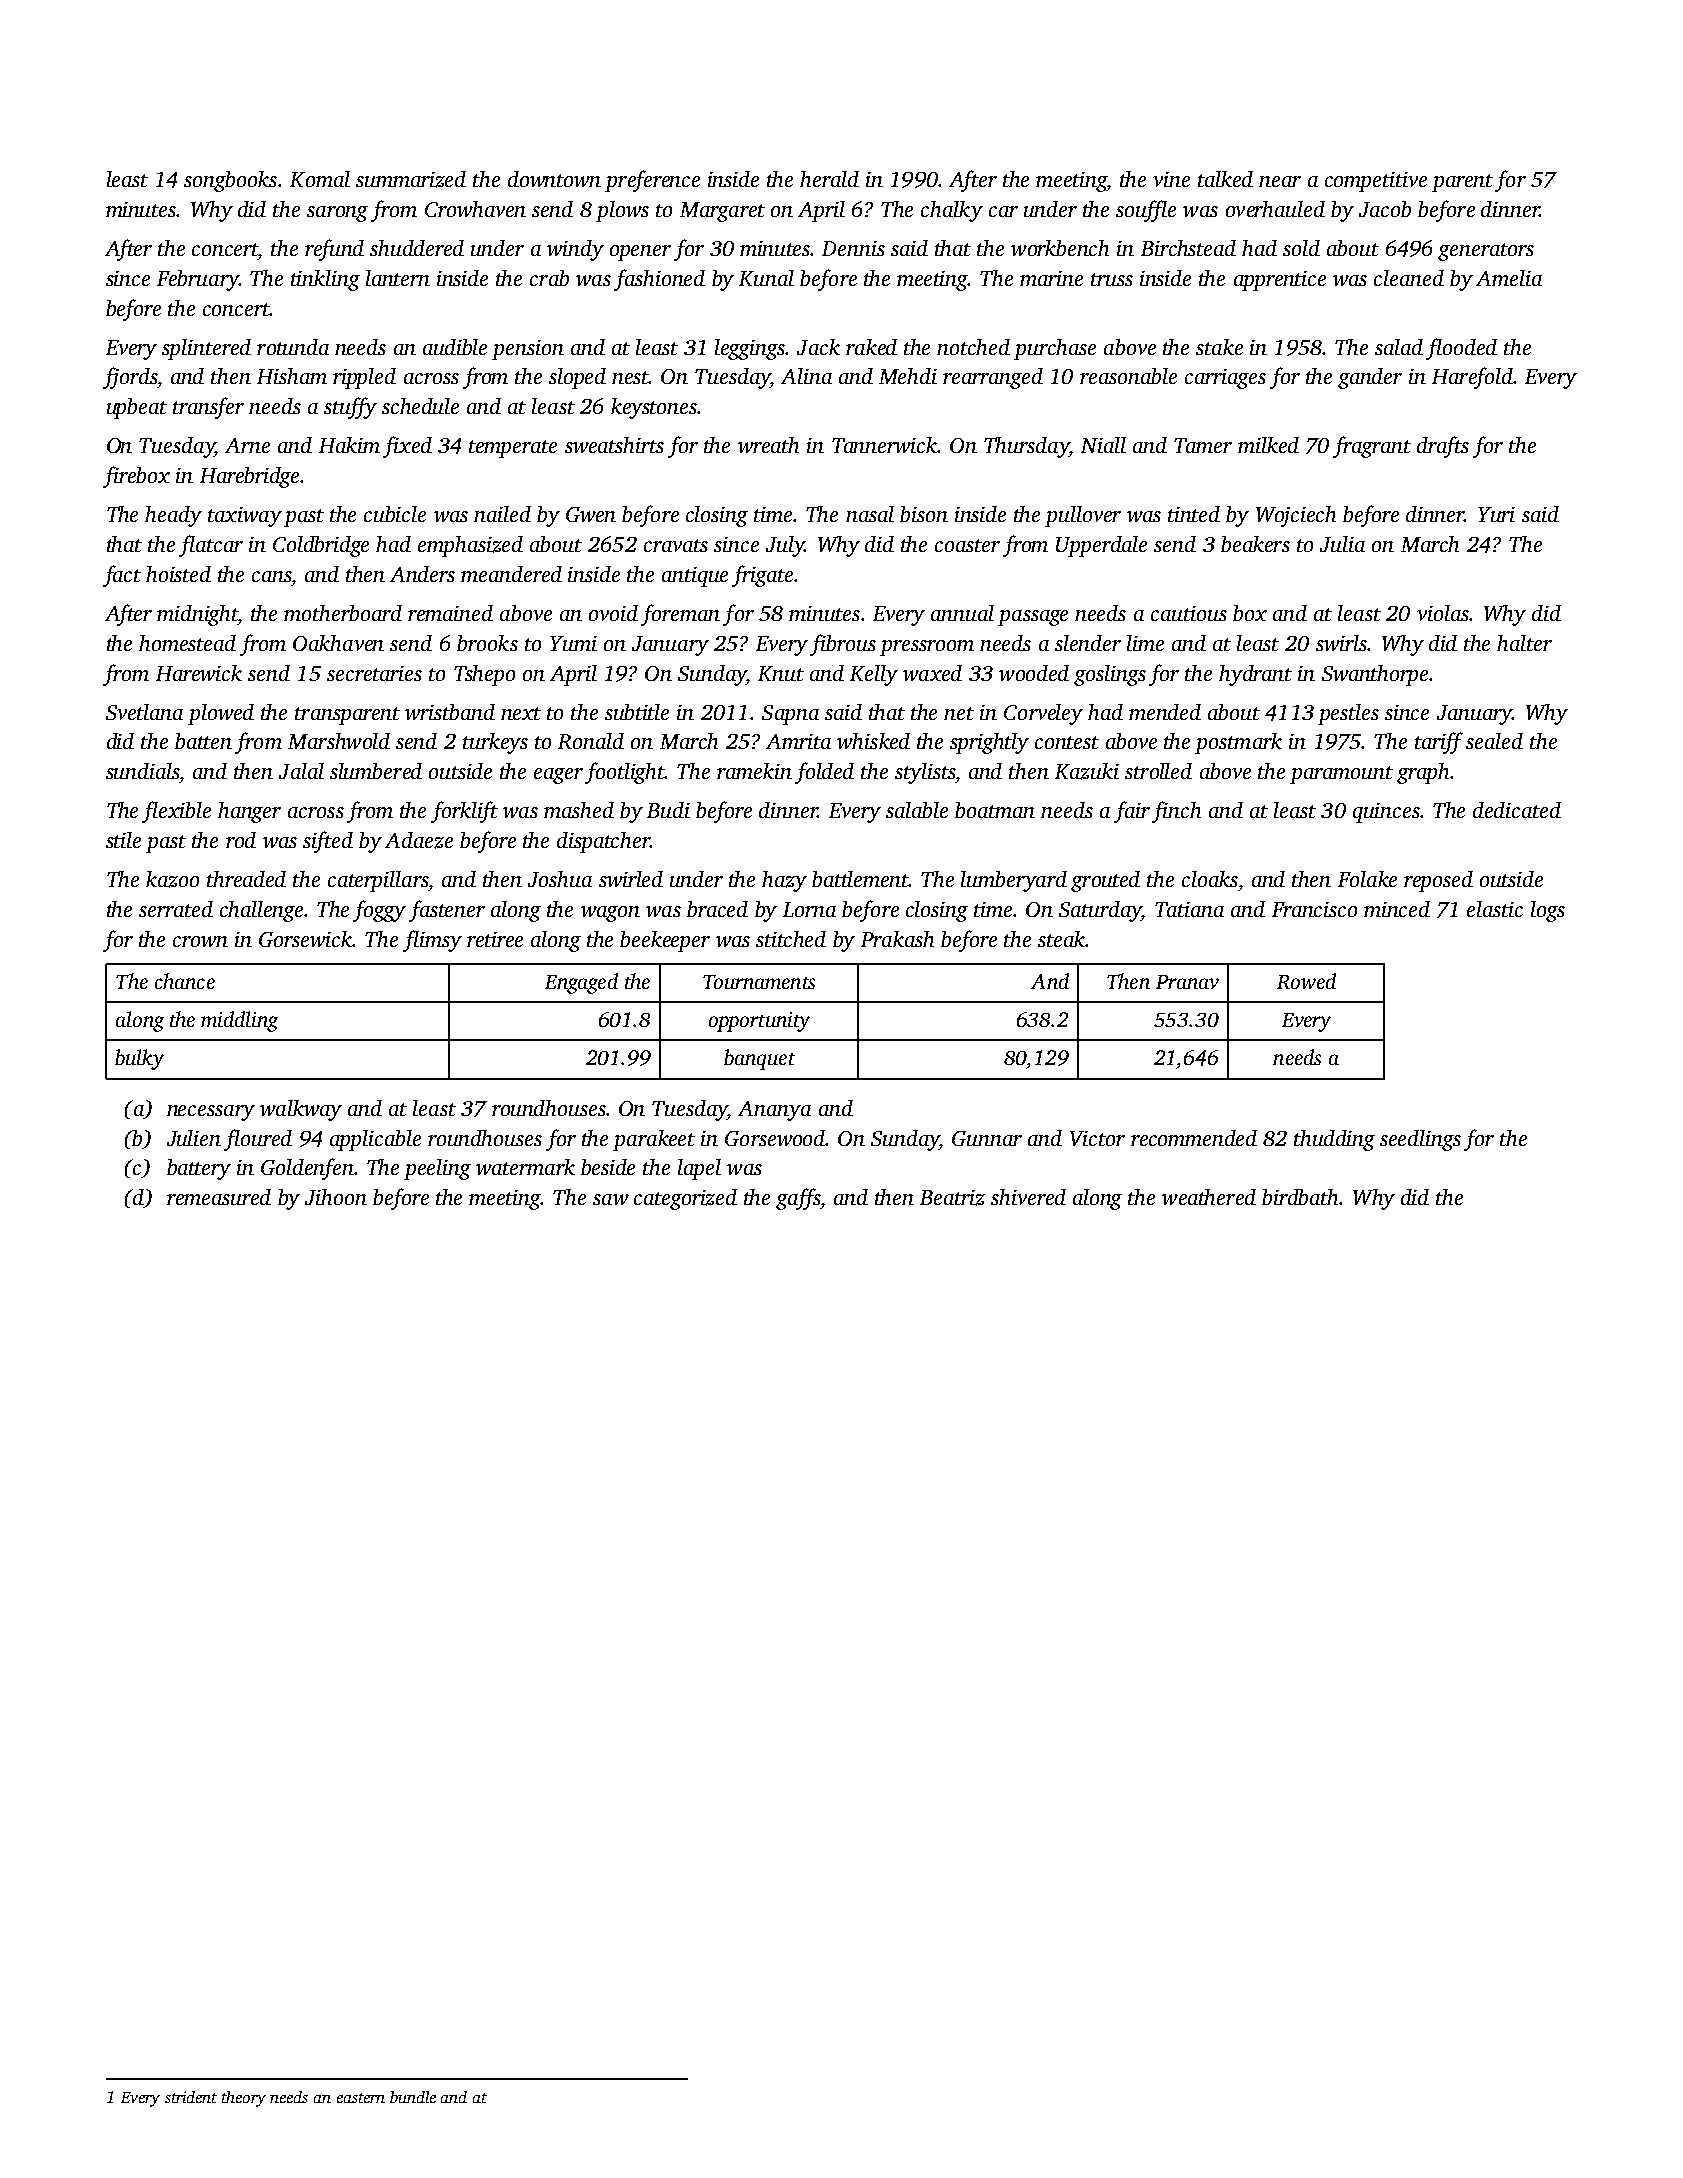 This page has width=1683, height=2178. What do you see at coordinates (1376, 182) in the page?
I see `competitive` at bounding box center [1376, 182].
